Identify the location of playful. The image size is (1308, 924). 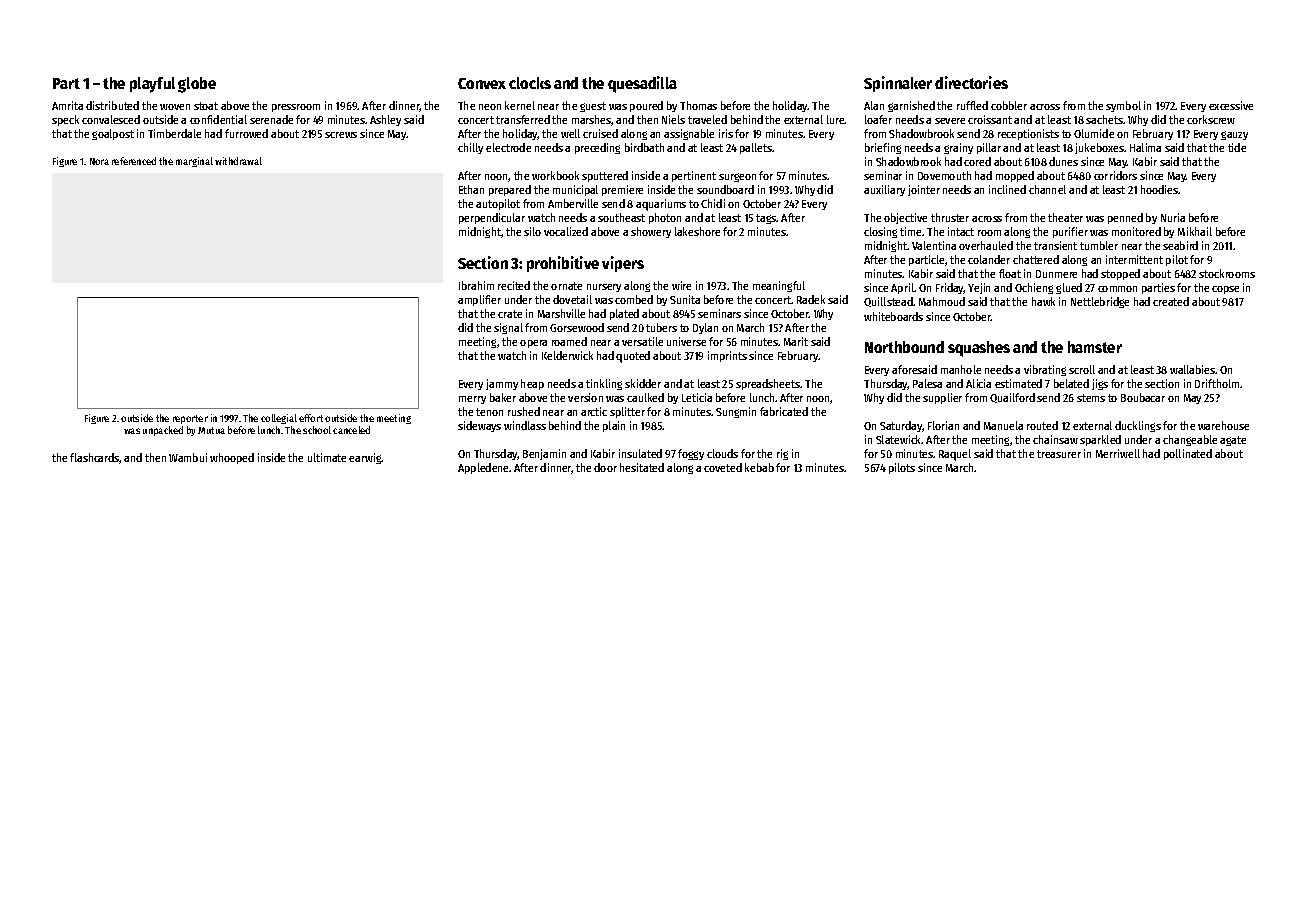
(152, 85).
